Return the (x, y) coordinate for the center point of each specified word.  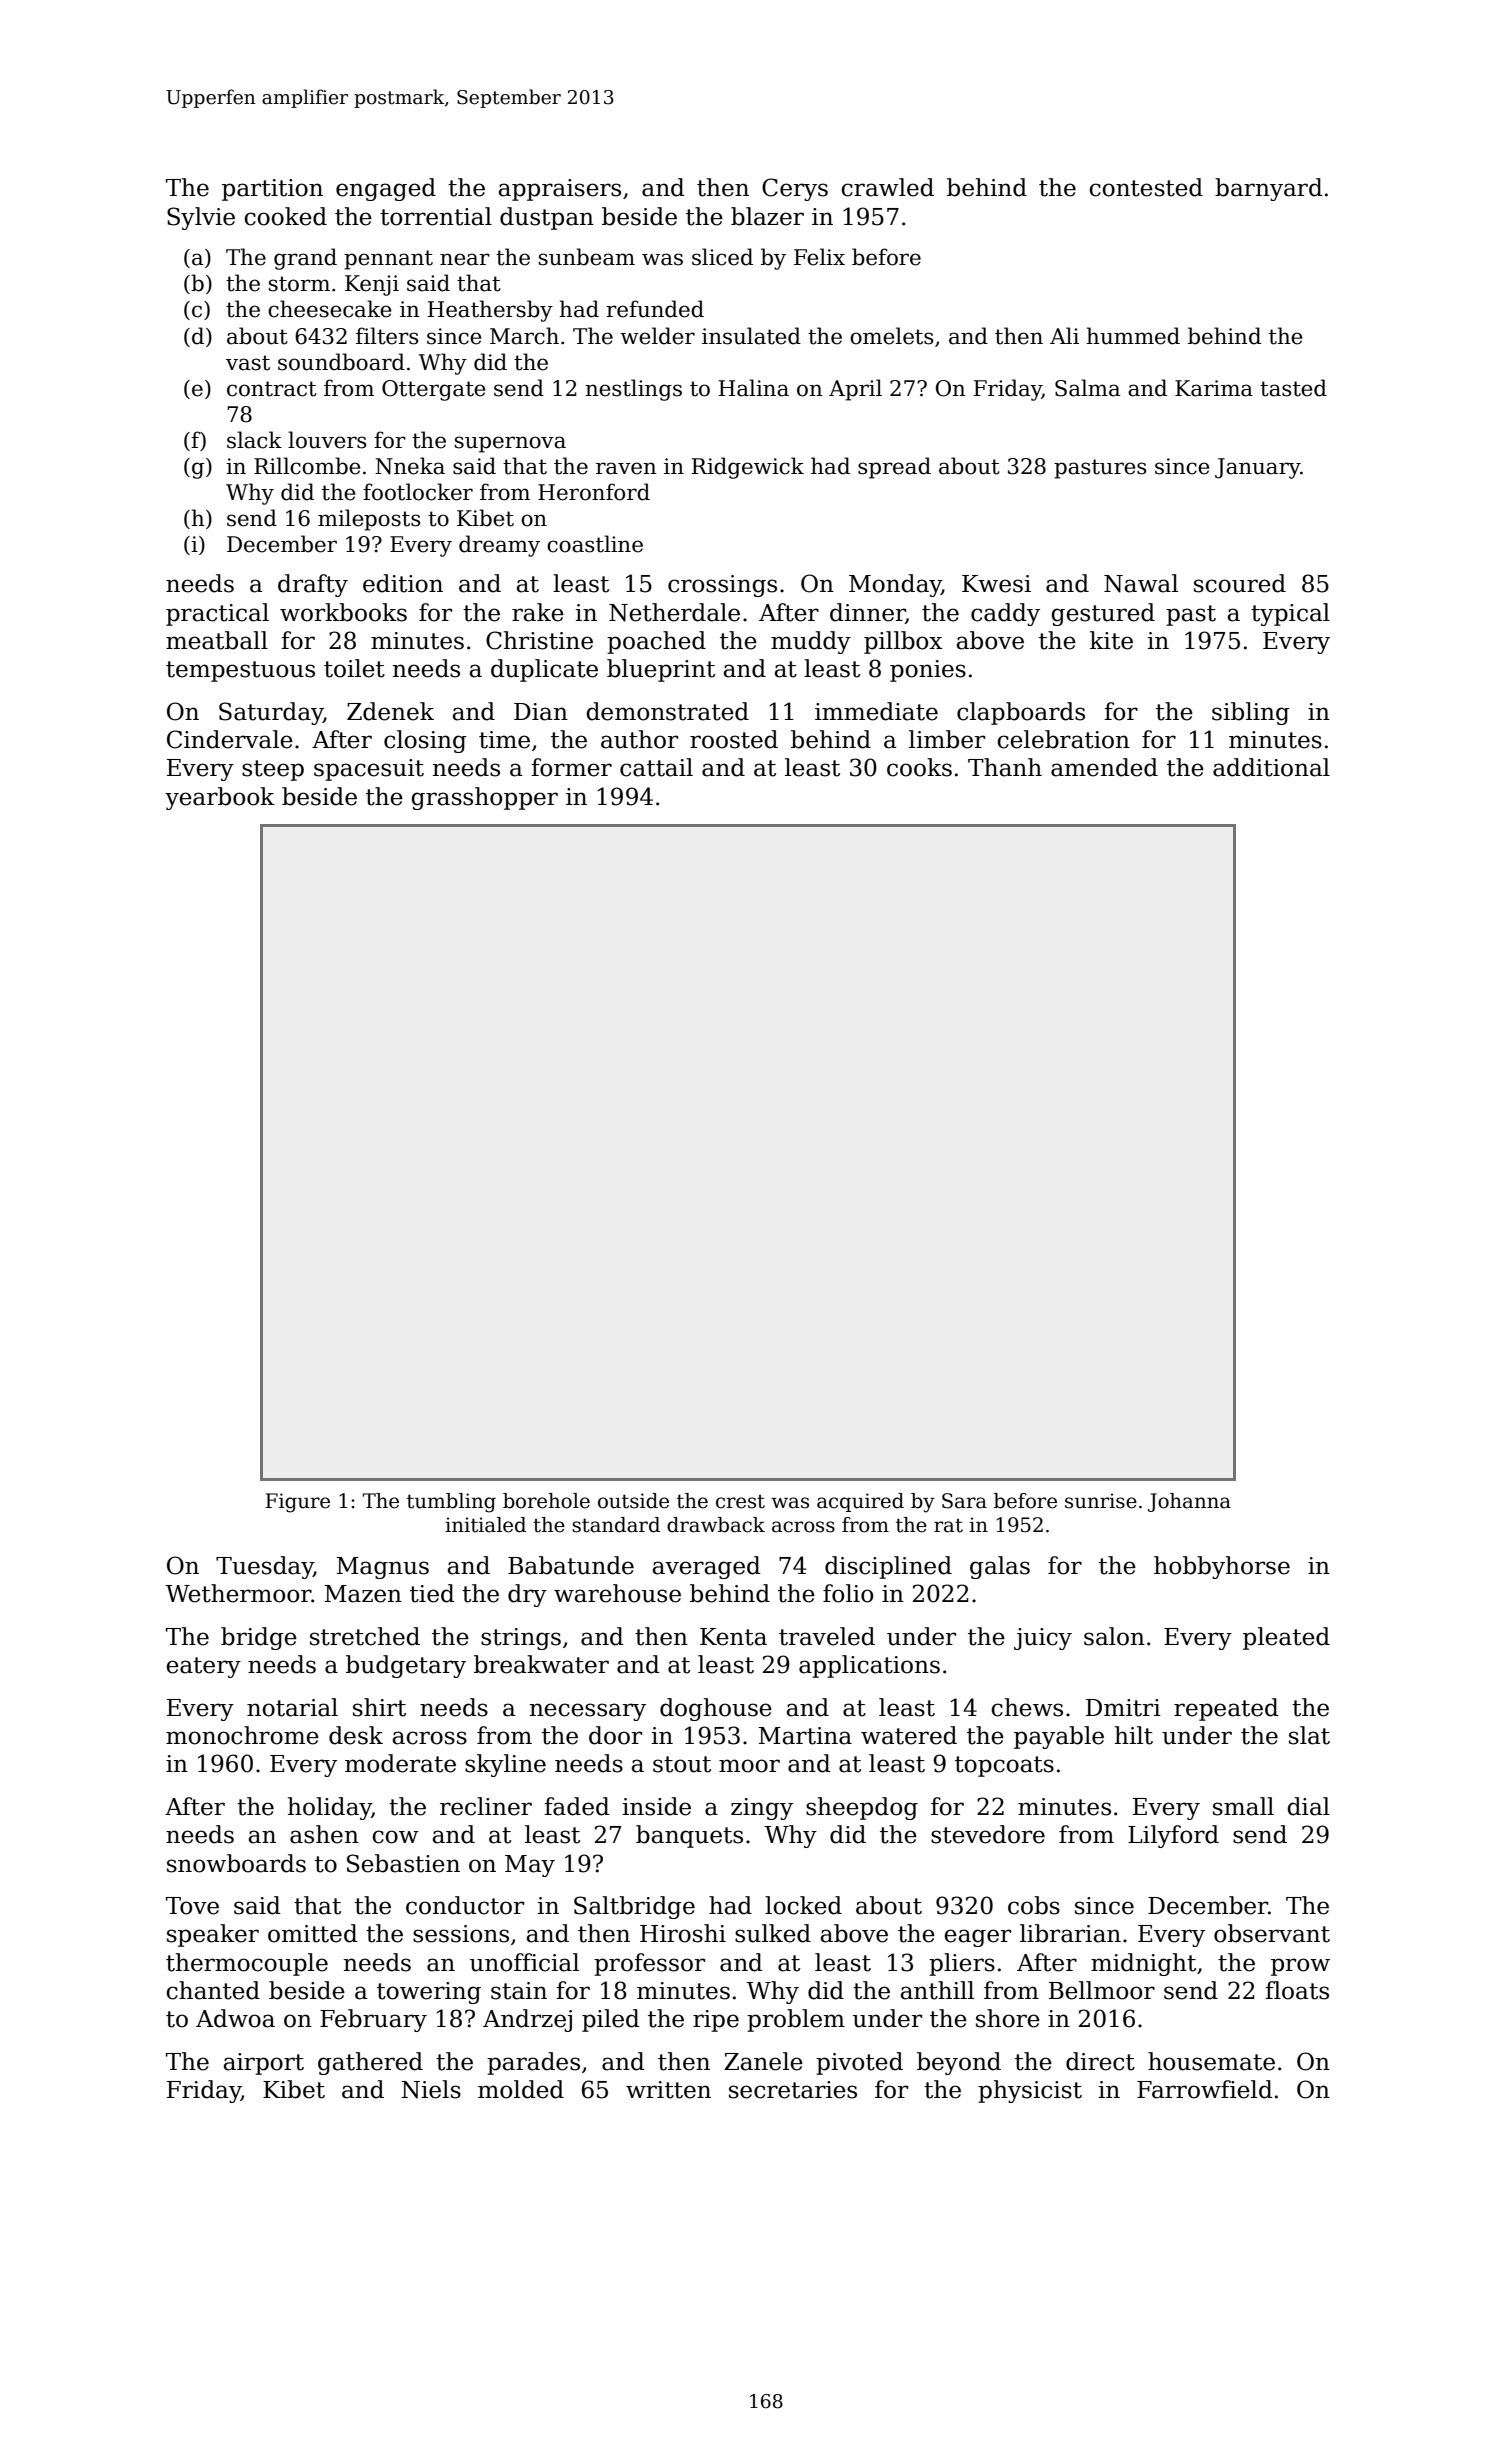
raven (626, 468)
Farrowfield (1205, 2089)
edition (403, 583)
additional (1271, 767)
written (668, 2090)
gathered (370, 2063)
